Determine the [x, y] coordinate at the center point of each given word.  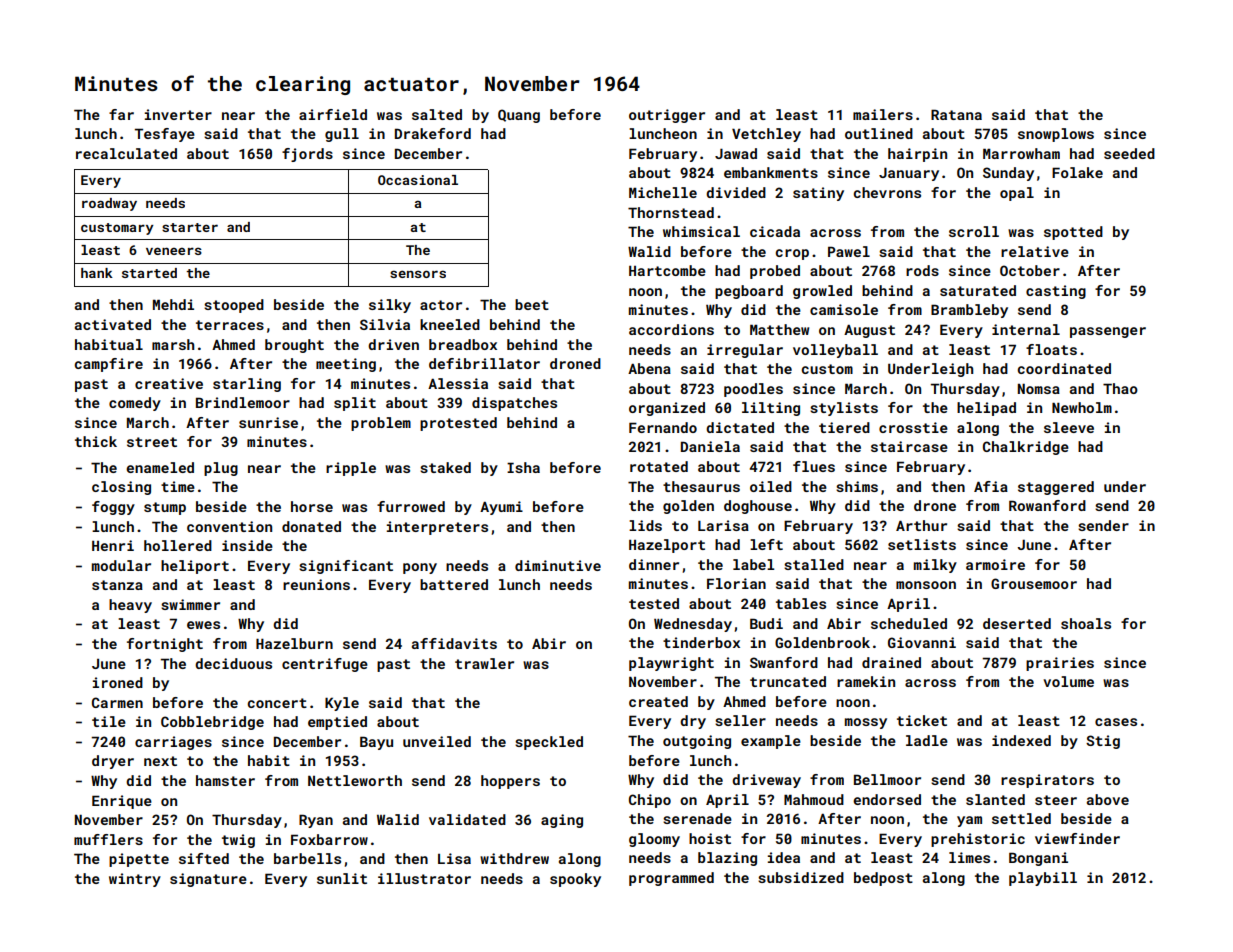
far [121, 114]
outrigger [667, 116]
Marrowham [1021, 153]
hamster [225, 780]
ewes [203, 625]
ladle [927, 740]
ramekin [866, 681]
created [658, 701]
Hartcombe [667, 270]
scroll [974, 231]
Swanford [784, 662]
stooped [234, 306]
